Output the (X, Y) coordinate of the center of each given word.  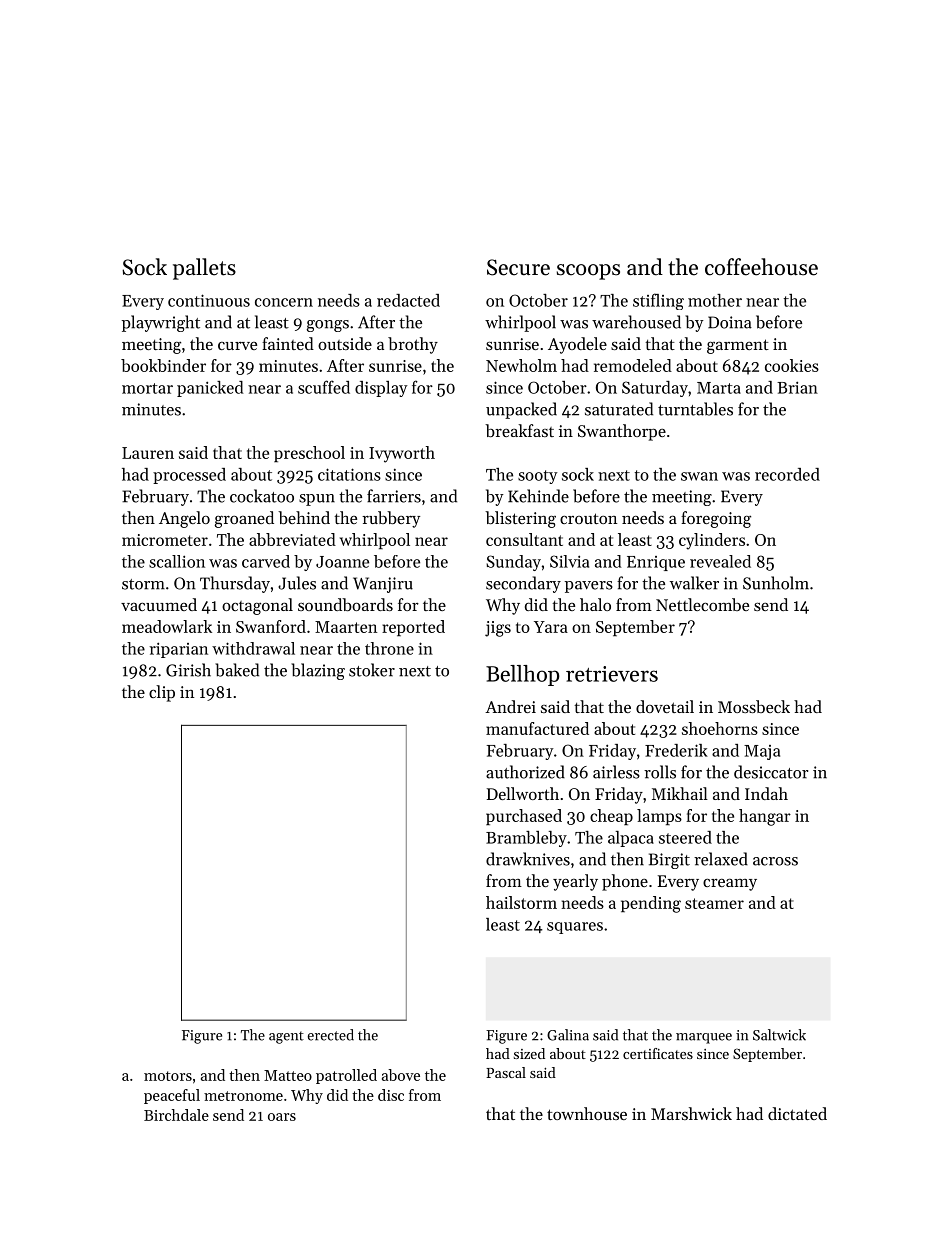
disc (391, 1095)
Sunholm (776, 583)
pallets (204, 269)
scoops (588, 272)
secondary (523, 584)
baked (237, 670)
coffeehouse (761, 267)
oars (282, 1117)
